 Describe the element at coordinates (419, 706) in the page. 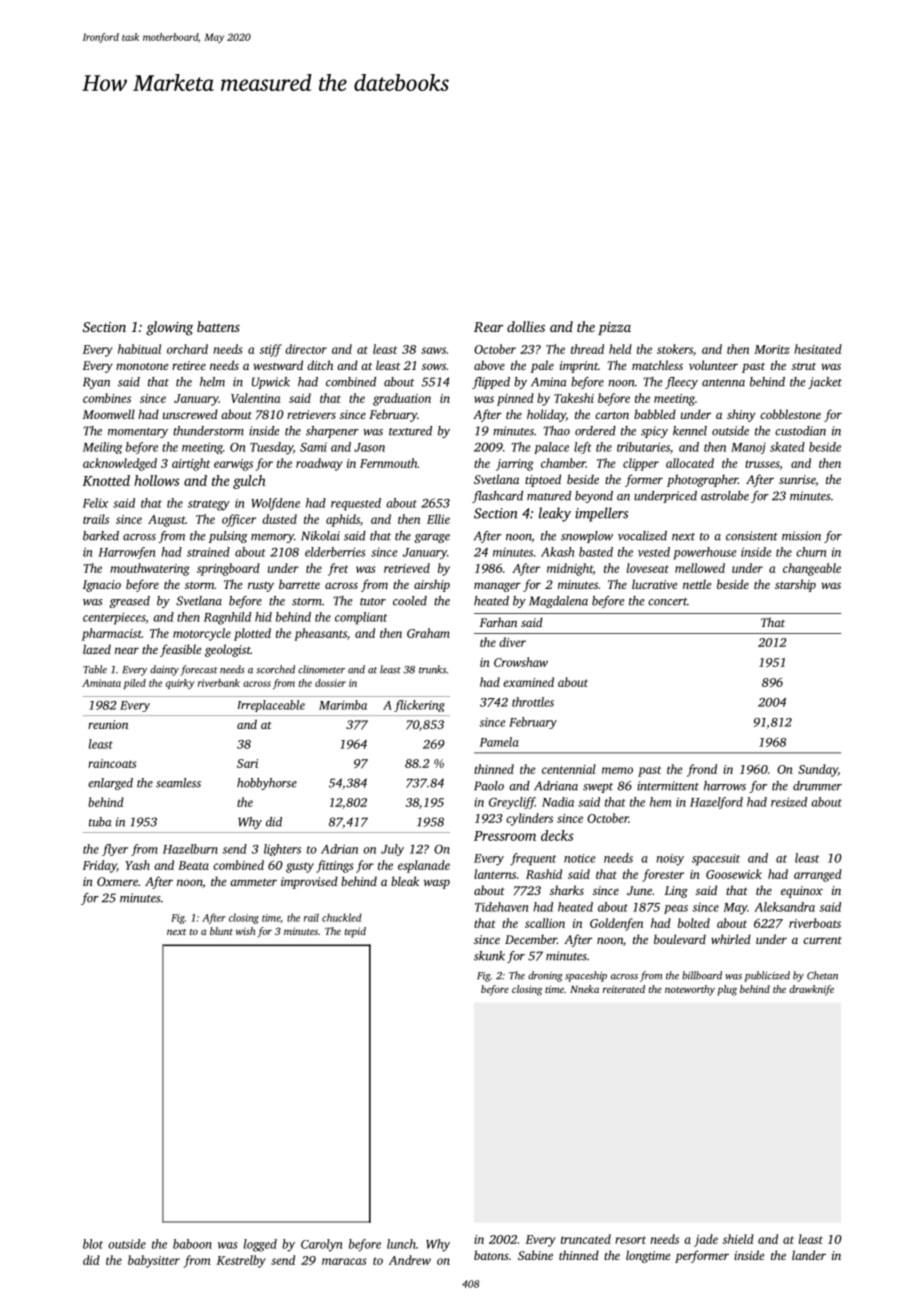

I see `flickering` at that location.
